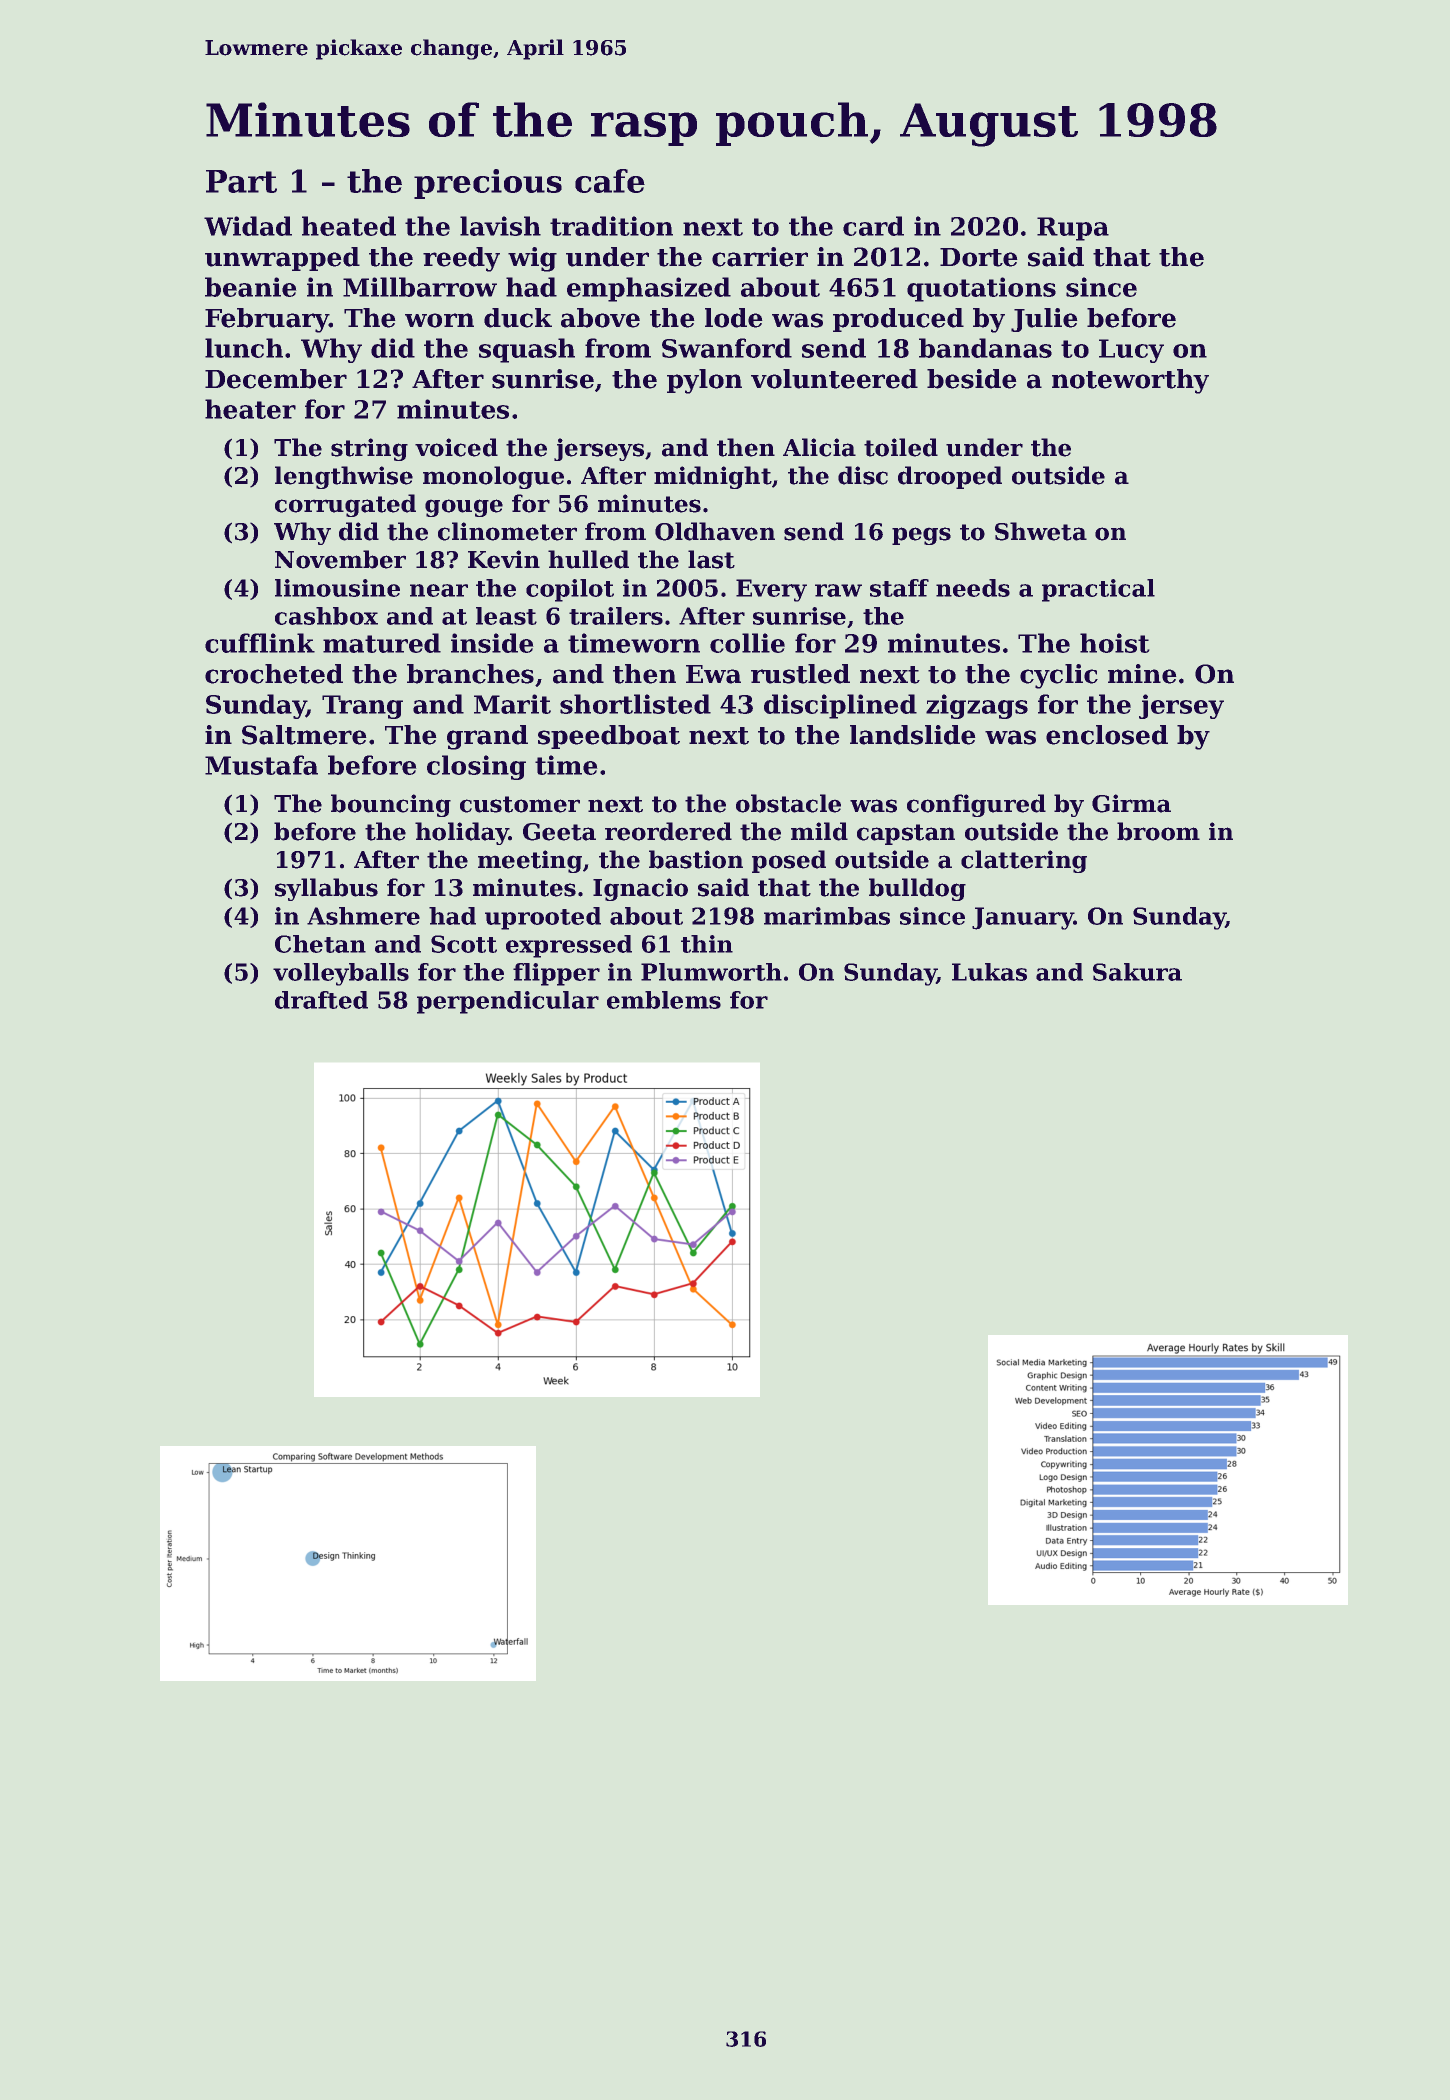 The image size is (1450, 2100). Describe the element at coordinates (250, 287) in the screenshot. I see `beanie` at that location.
